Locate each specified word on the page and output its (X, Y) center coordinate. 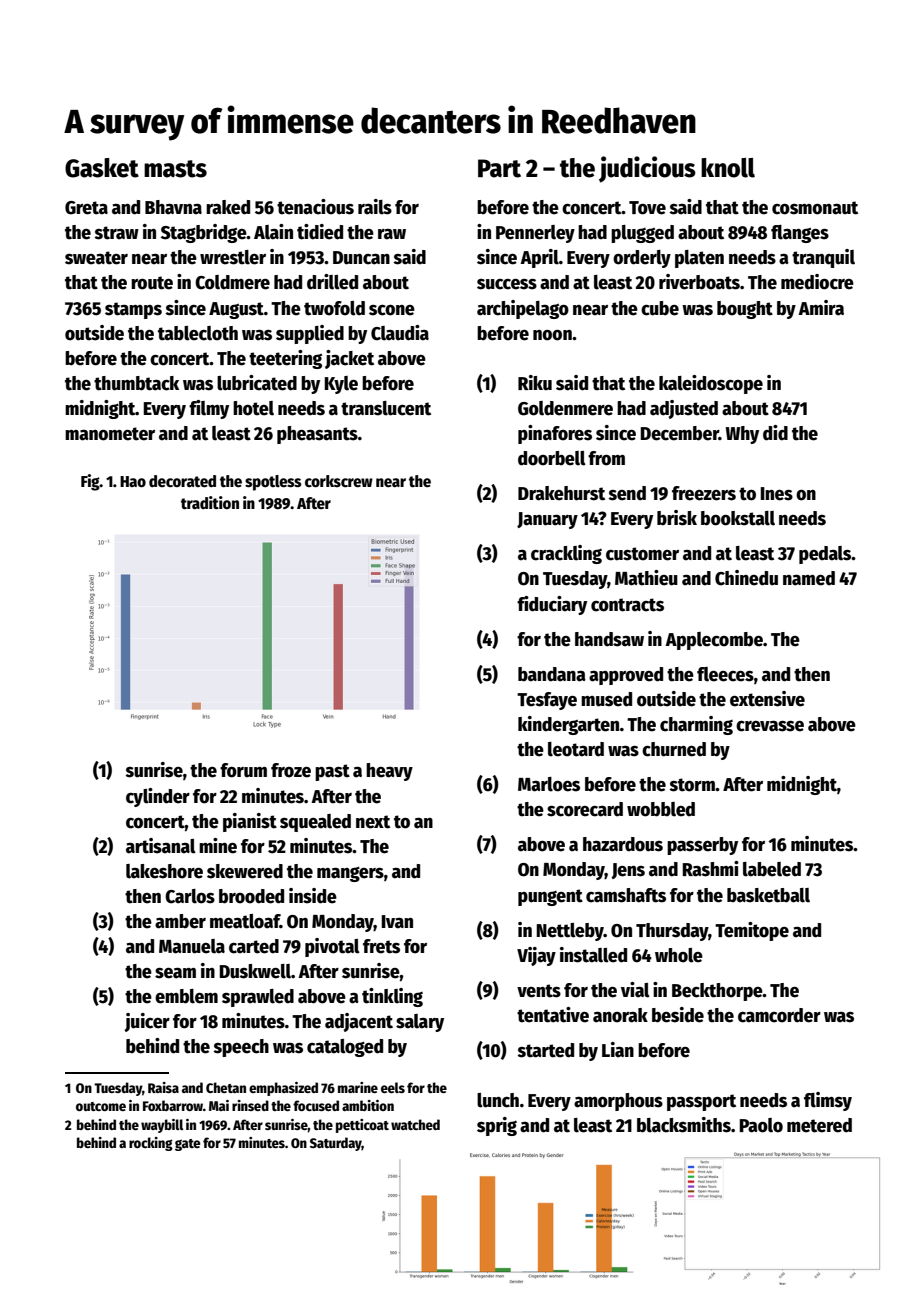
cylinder (158, 797)
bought (745, 310)
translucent (386, 408)
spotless (273, 483)
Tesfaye (547, 701)
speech (241, 1048)
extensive (767, 699)
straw (117, 233)
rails (375, 207)
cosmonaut (815, 208)
